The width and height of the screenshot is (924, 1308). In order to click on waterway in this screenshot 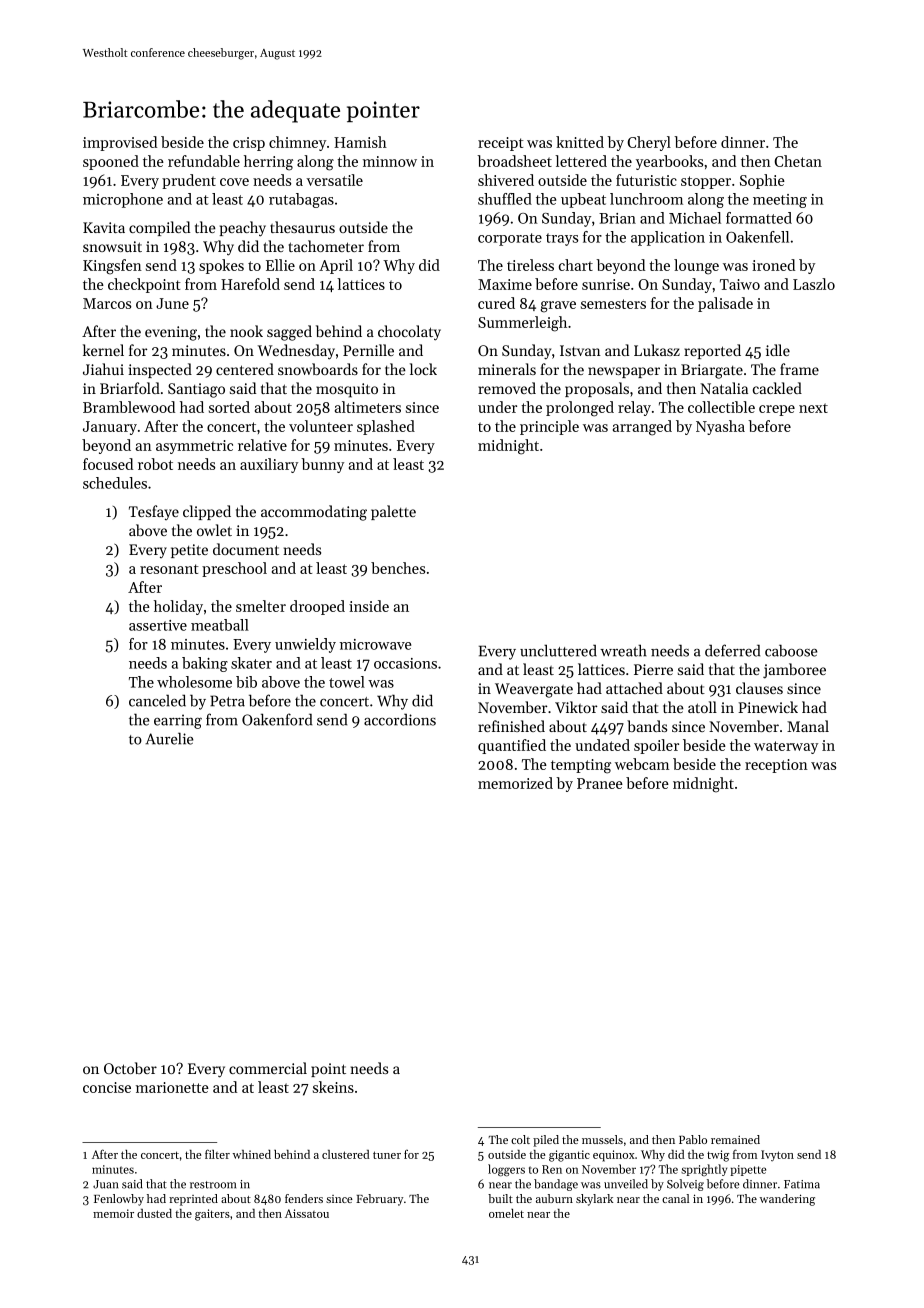, I will do `click(786, 747)`.
